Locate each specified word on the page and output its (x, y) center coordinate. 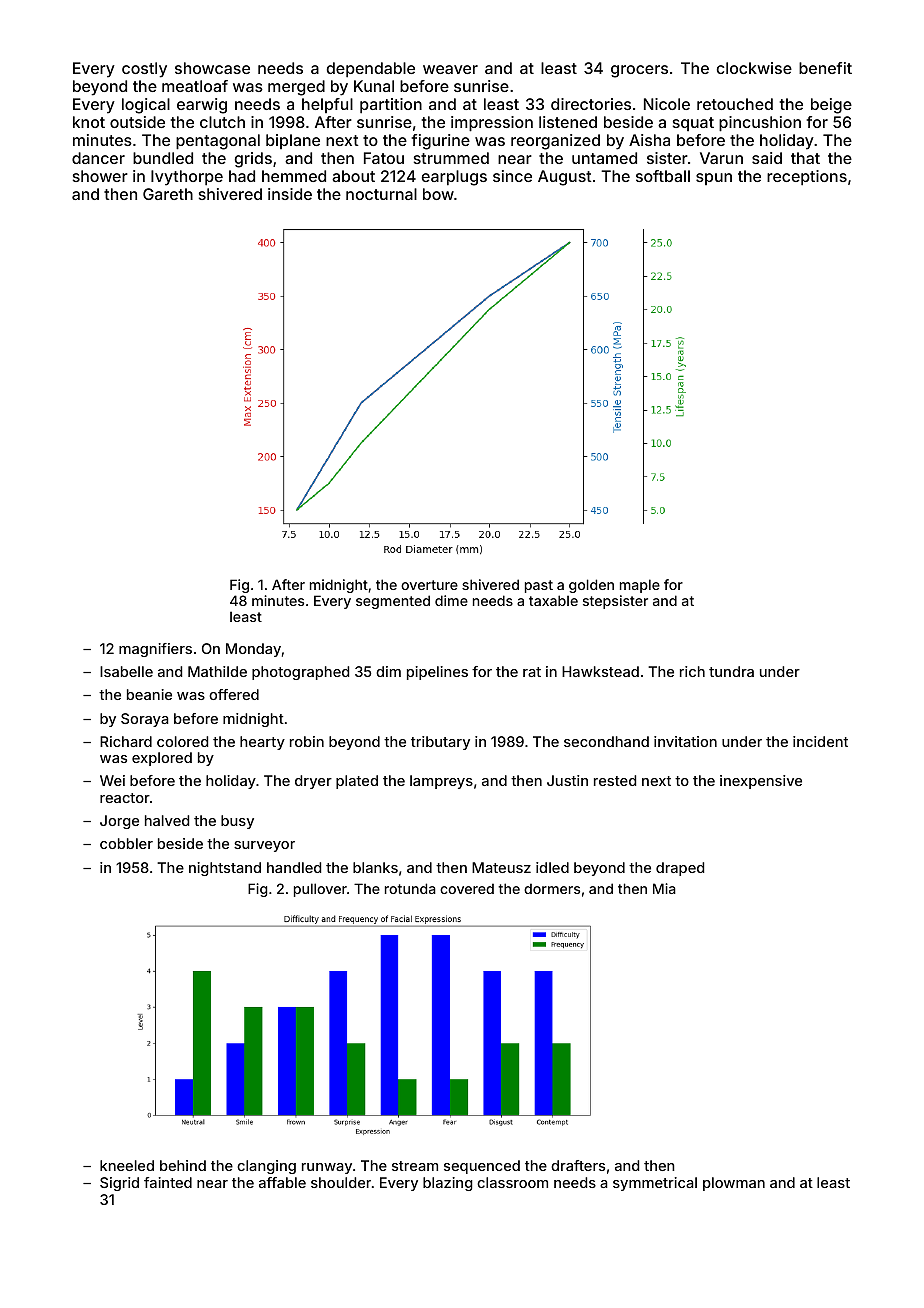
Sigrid (119, 1184)
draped (680, 869)
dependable (371, 70)
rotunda (410, 888)
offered (234, 694)
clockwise (754, 68)
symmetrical (655, 1184)
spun (714, 179)
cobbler (126, 843)
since (512, 176)
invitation (685, 741)
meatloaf (195, 86)
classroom (512, 1182)
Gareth (168, 194)
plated (357, 782)
